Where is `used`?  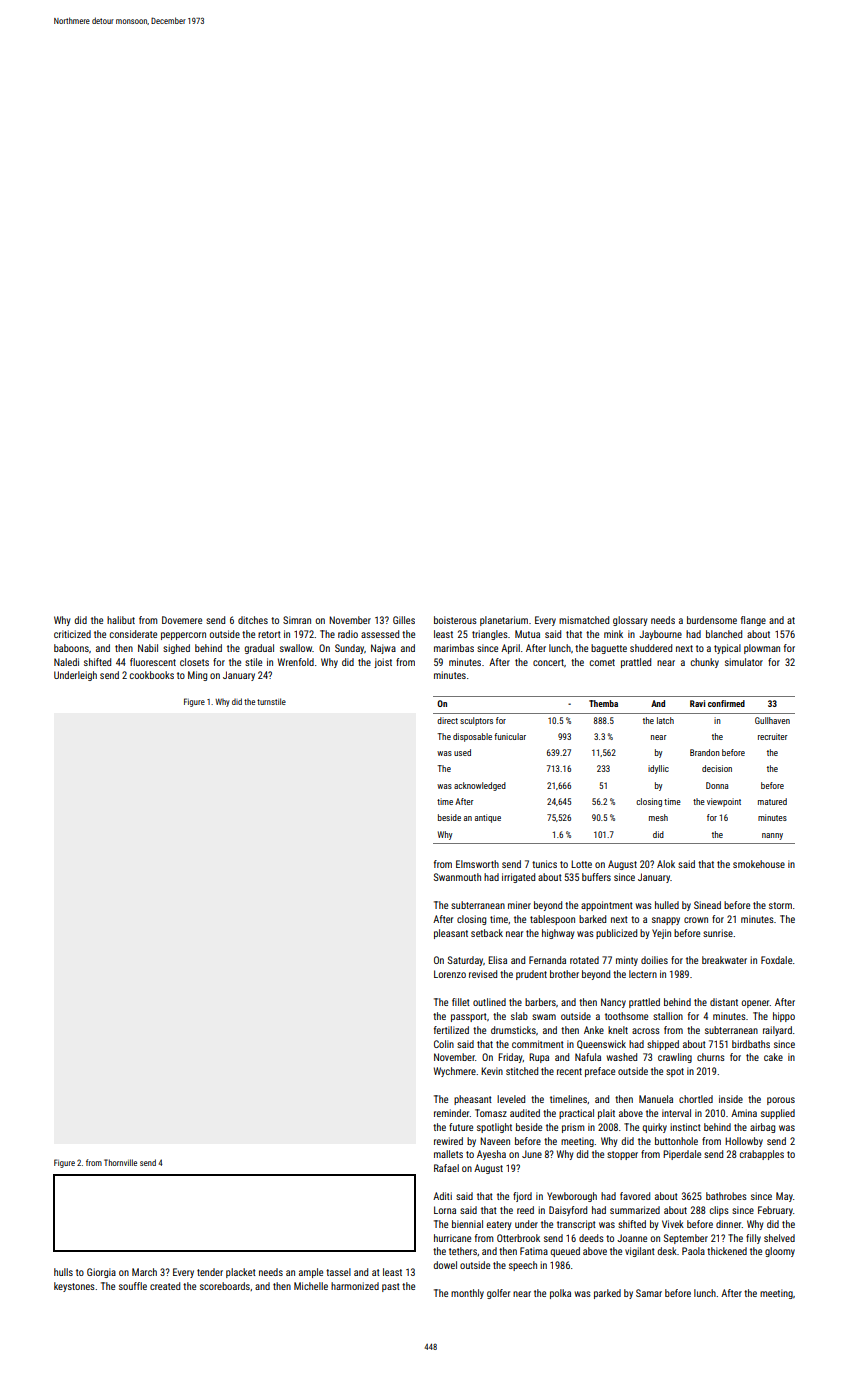
used is located at coordinates (462, 752).
